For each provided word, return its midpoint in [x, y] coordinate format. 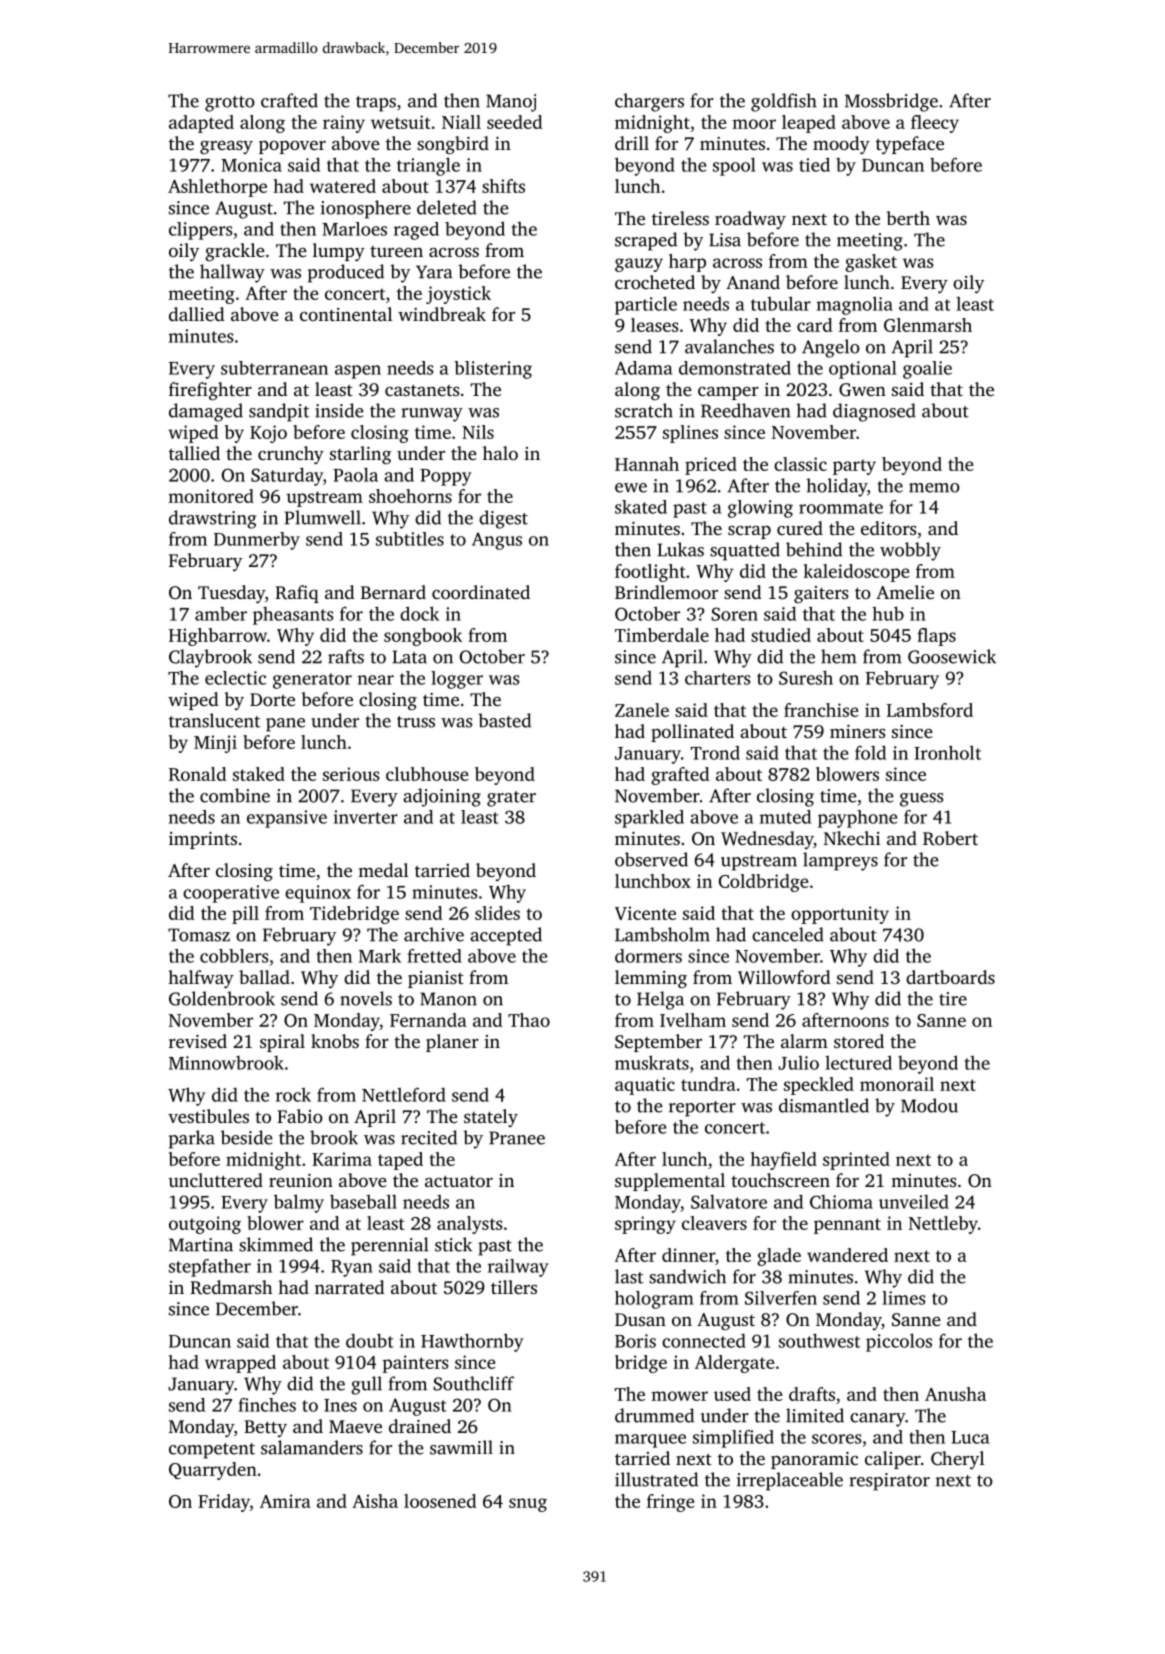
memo [934, 488]
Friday [224, 1503]
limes [904, 1298]
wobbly [910, 551]
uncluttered [216, 1180]
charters [718, 678]
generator [312, 681]
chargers [649, 102]
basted [504, 720]
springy [645, 1225]
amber [221, 614]
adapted [201, 124]
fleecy [935, 124]
